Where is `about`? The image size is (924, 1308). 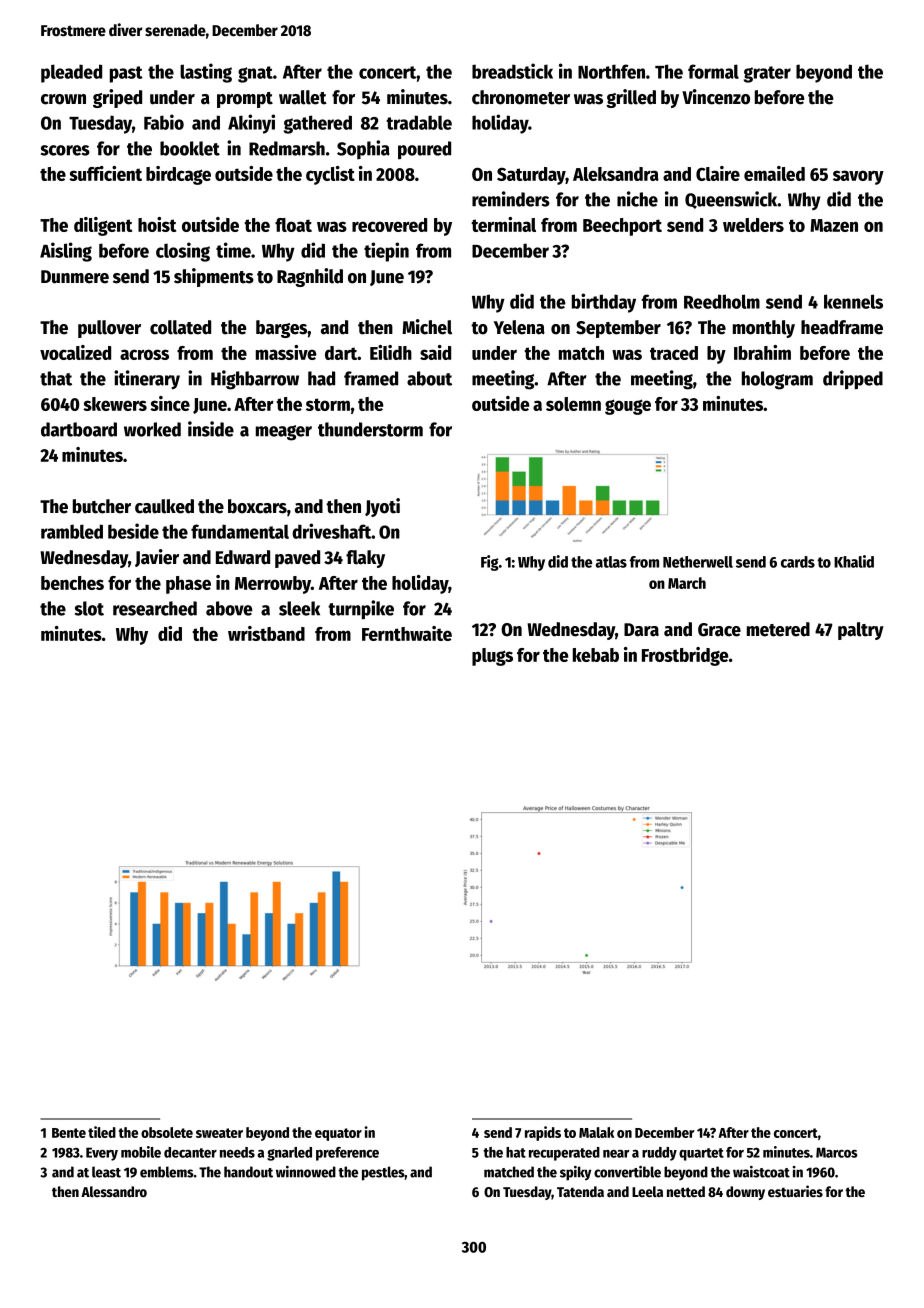 about is located at coordinates (429, 378).
